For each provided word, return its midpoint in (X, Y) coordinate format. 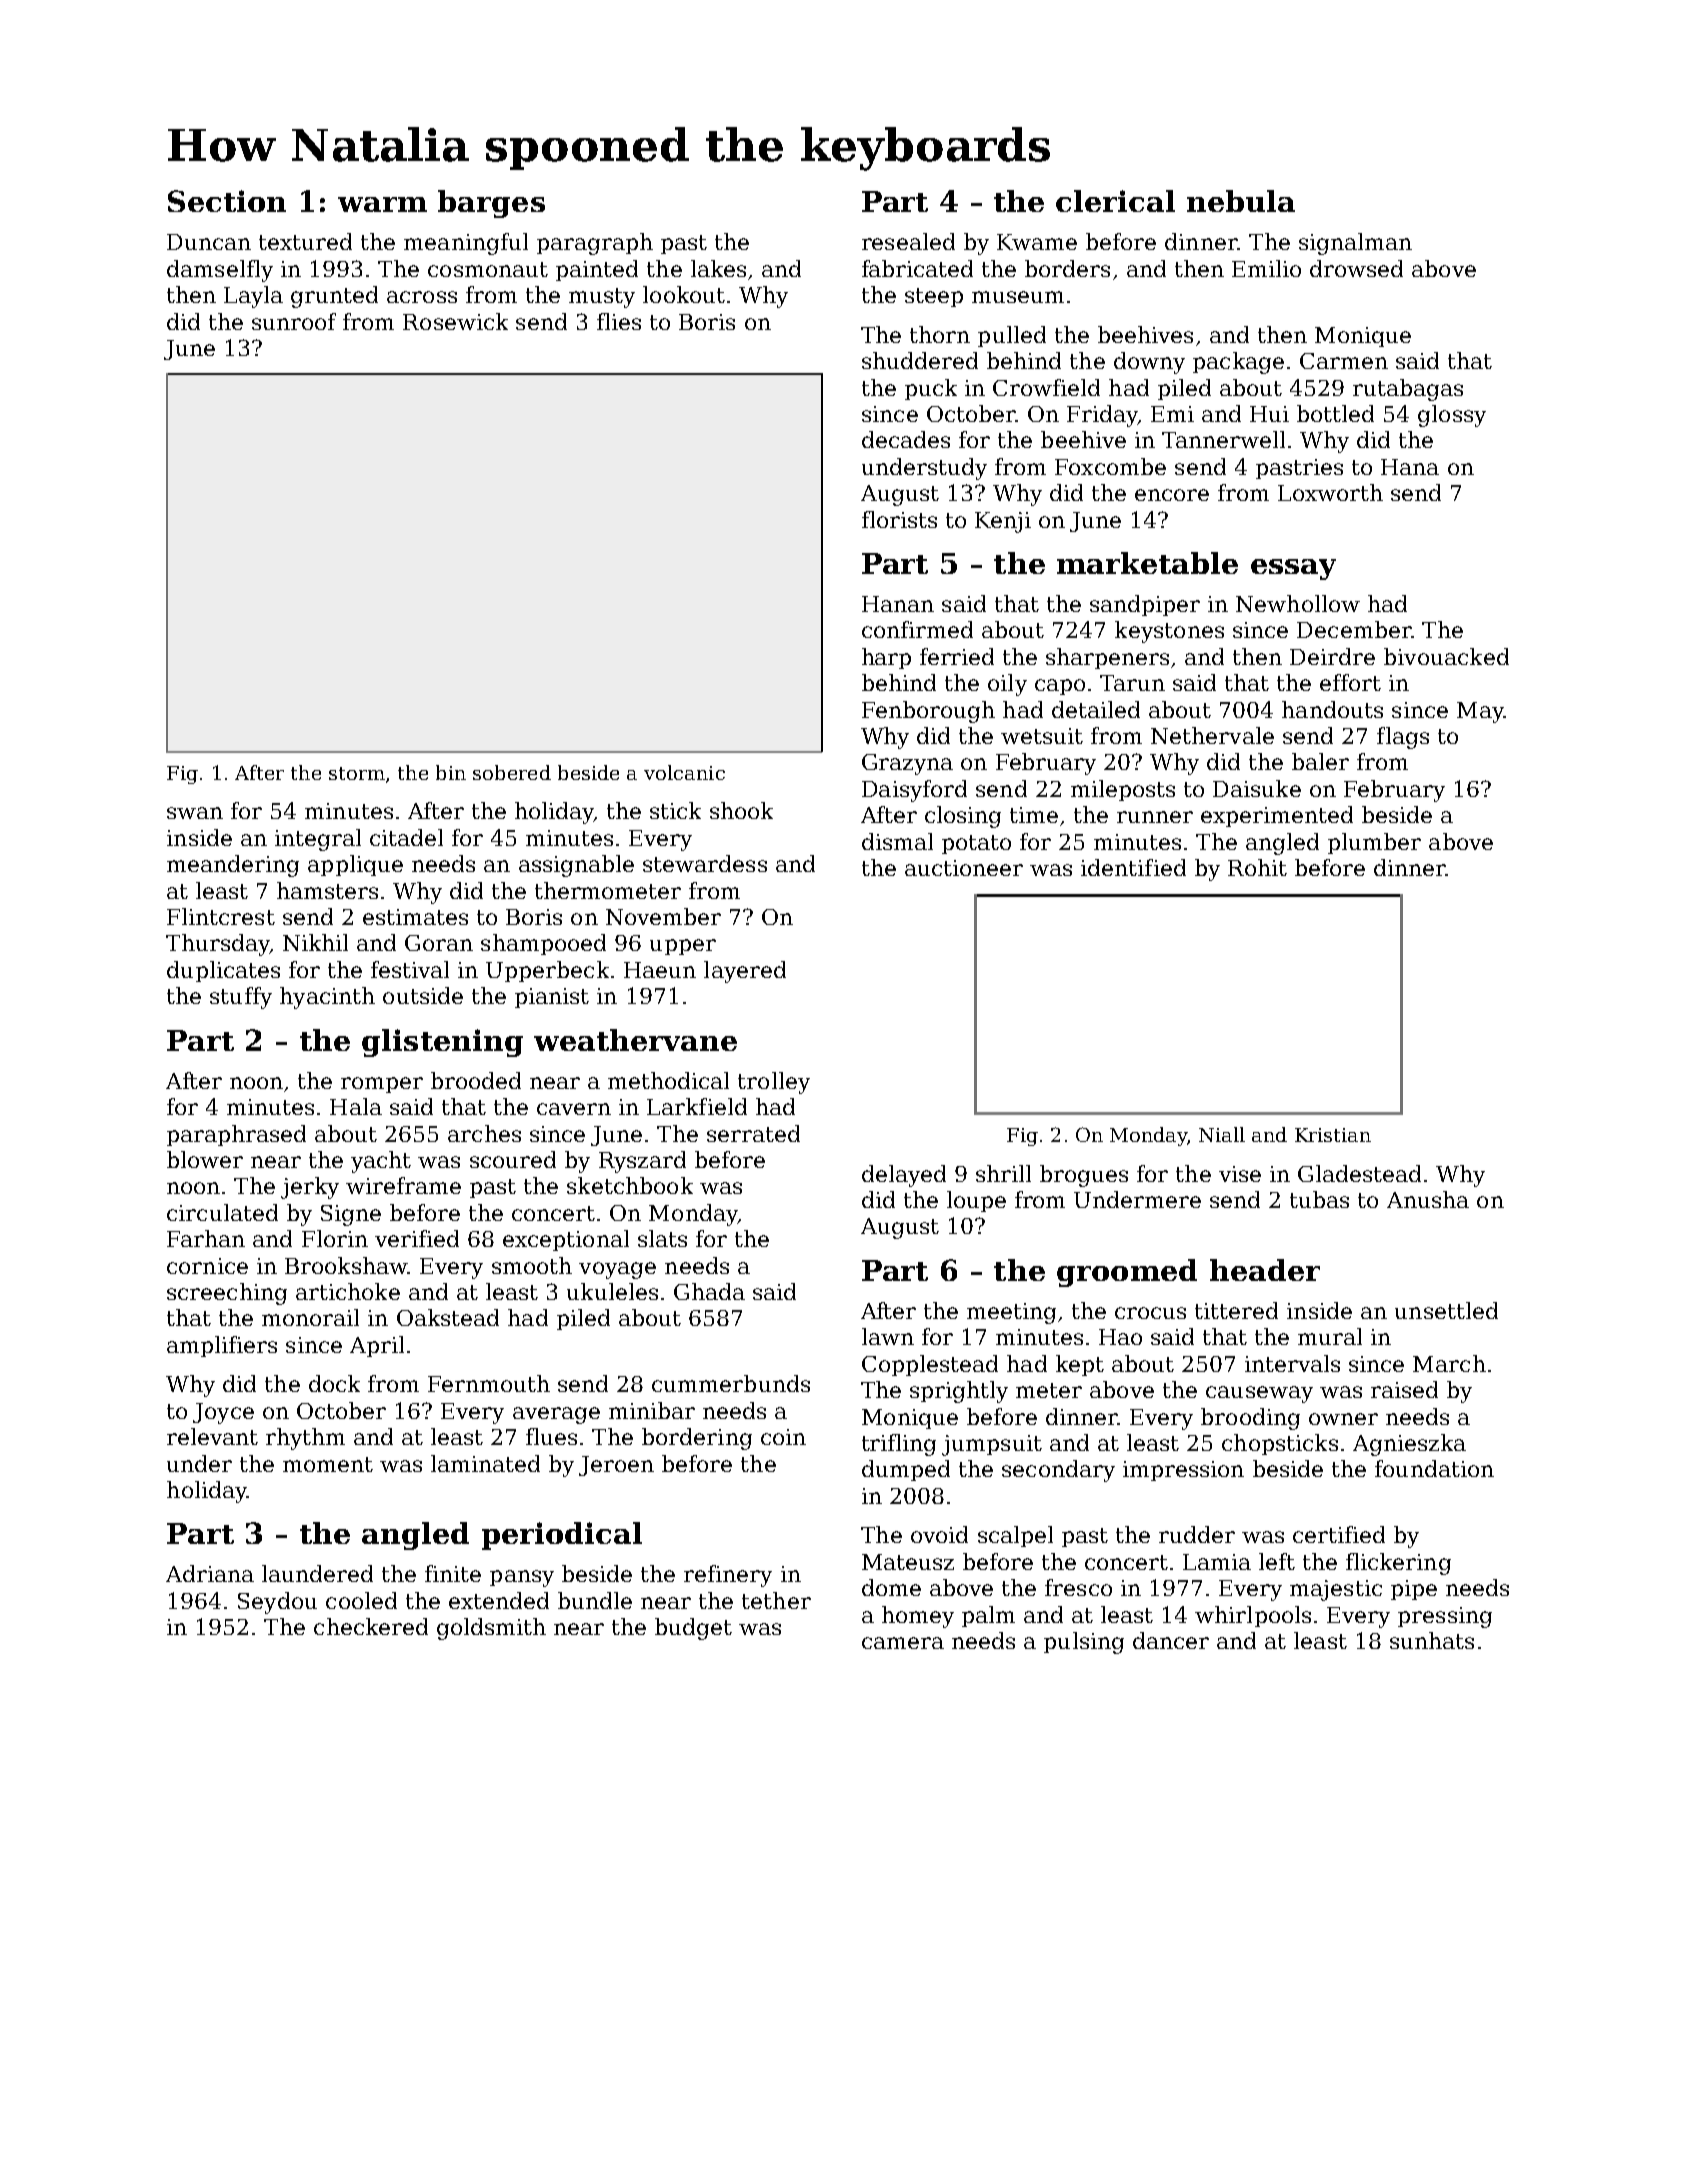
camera (903, 1643)
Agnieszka (1409, 1445)
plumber (1374, 843)
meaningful (466, 244)
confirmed (917, 629)
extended (499, 1600)
